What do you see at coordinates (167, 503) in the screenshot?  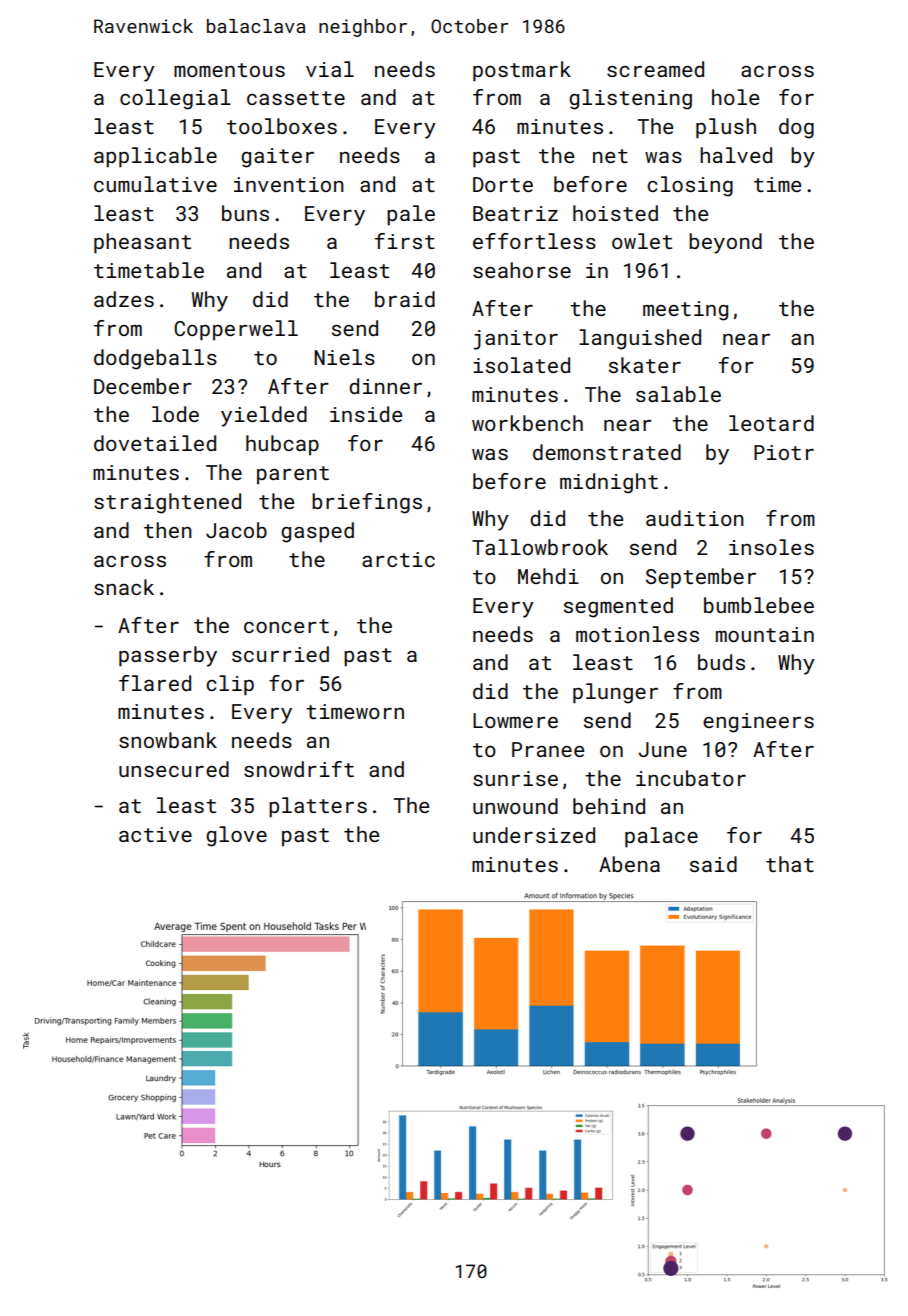 I see `straightened` at bounding box center [167, 503].
